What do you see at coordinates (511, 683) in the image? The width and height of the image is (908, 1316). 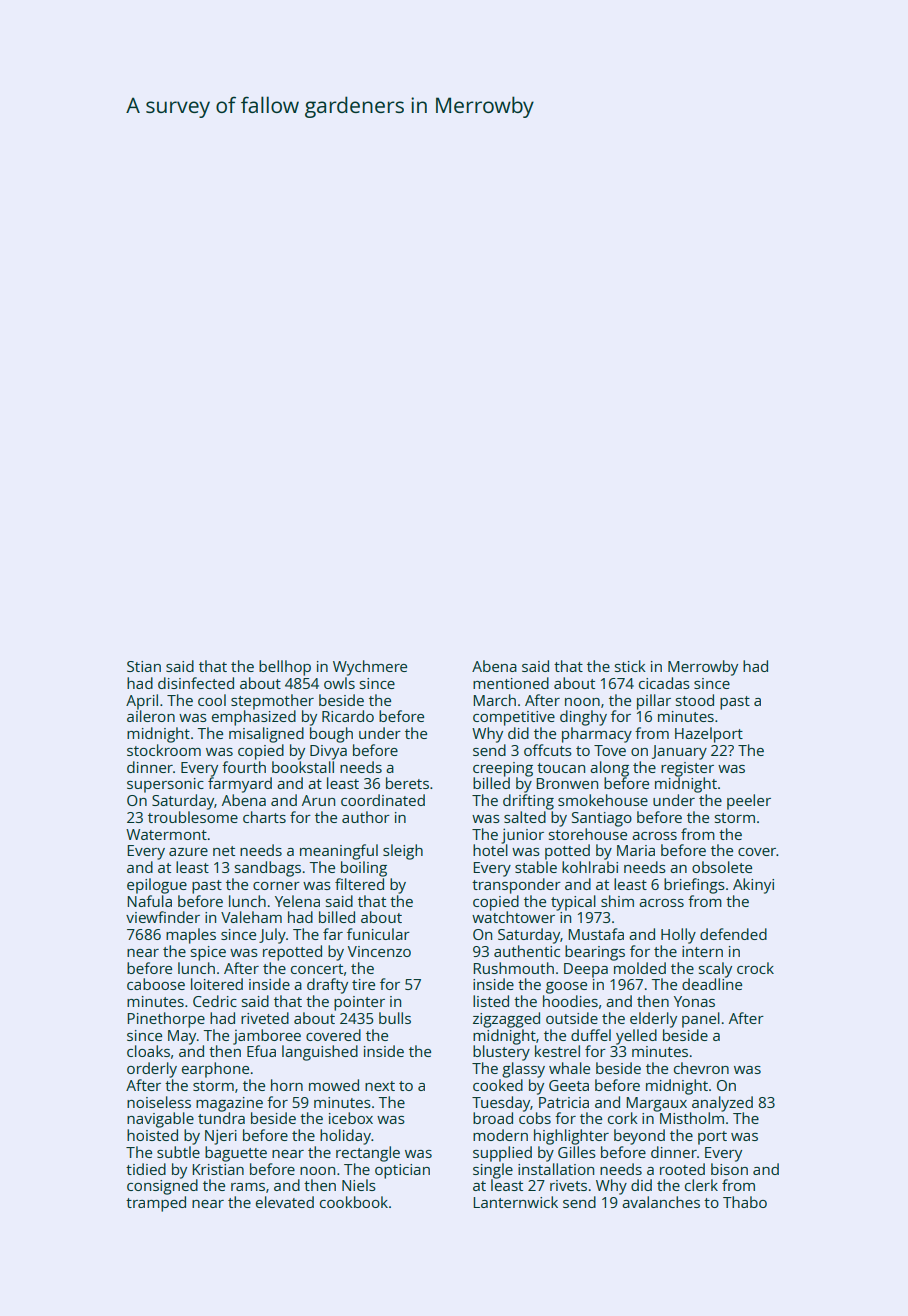 I see `mentioned` at bounding box center [511, 683].
